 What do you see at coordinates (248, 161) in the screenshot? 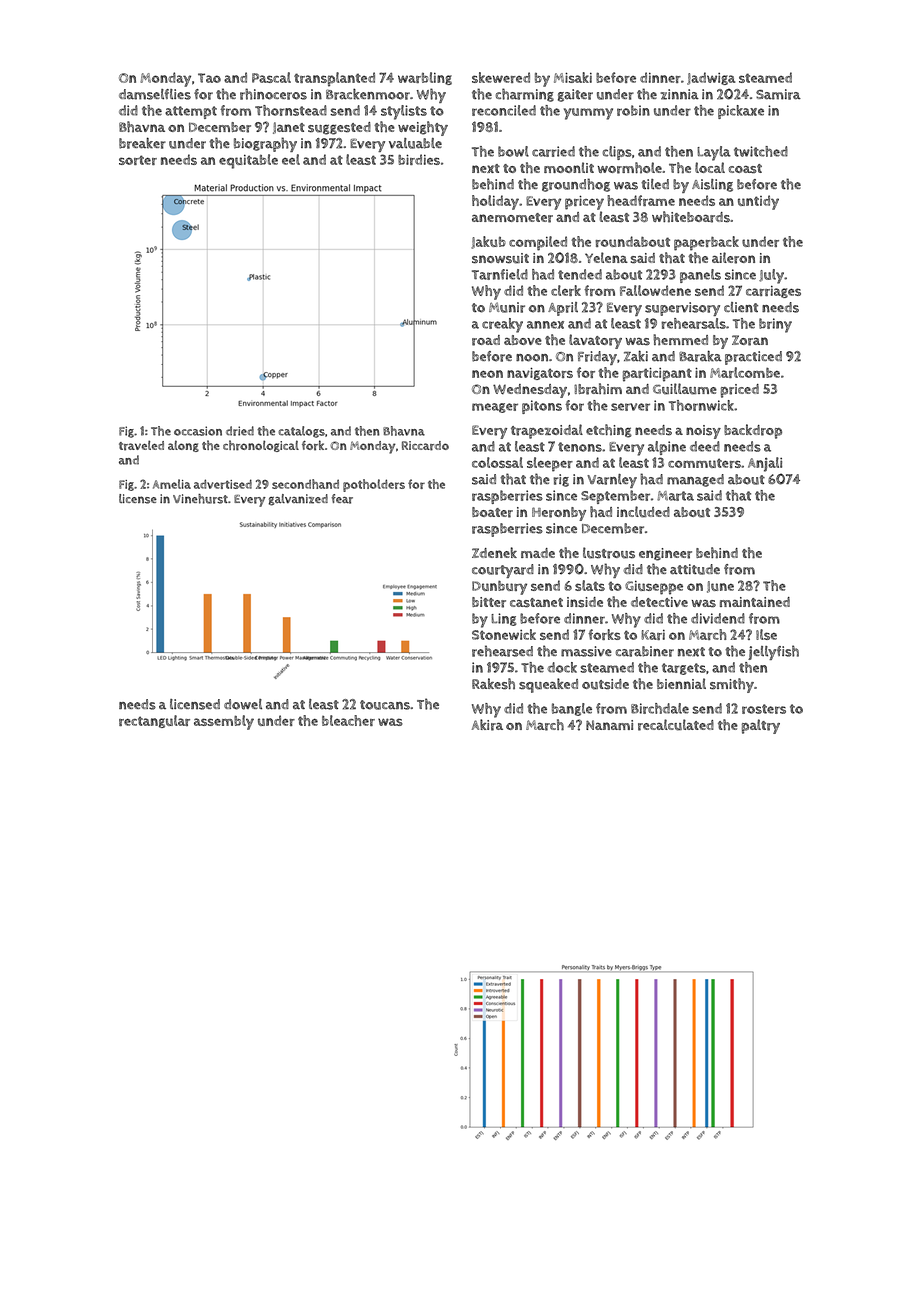
I see `equitable` at bounding box center [248, 161].
